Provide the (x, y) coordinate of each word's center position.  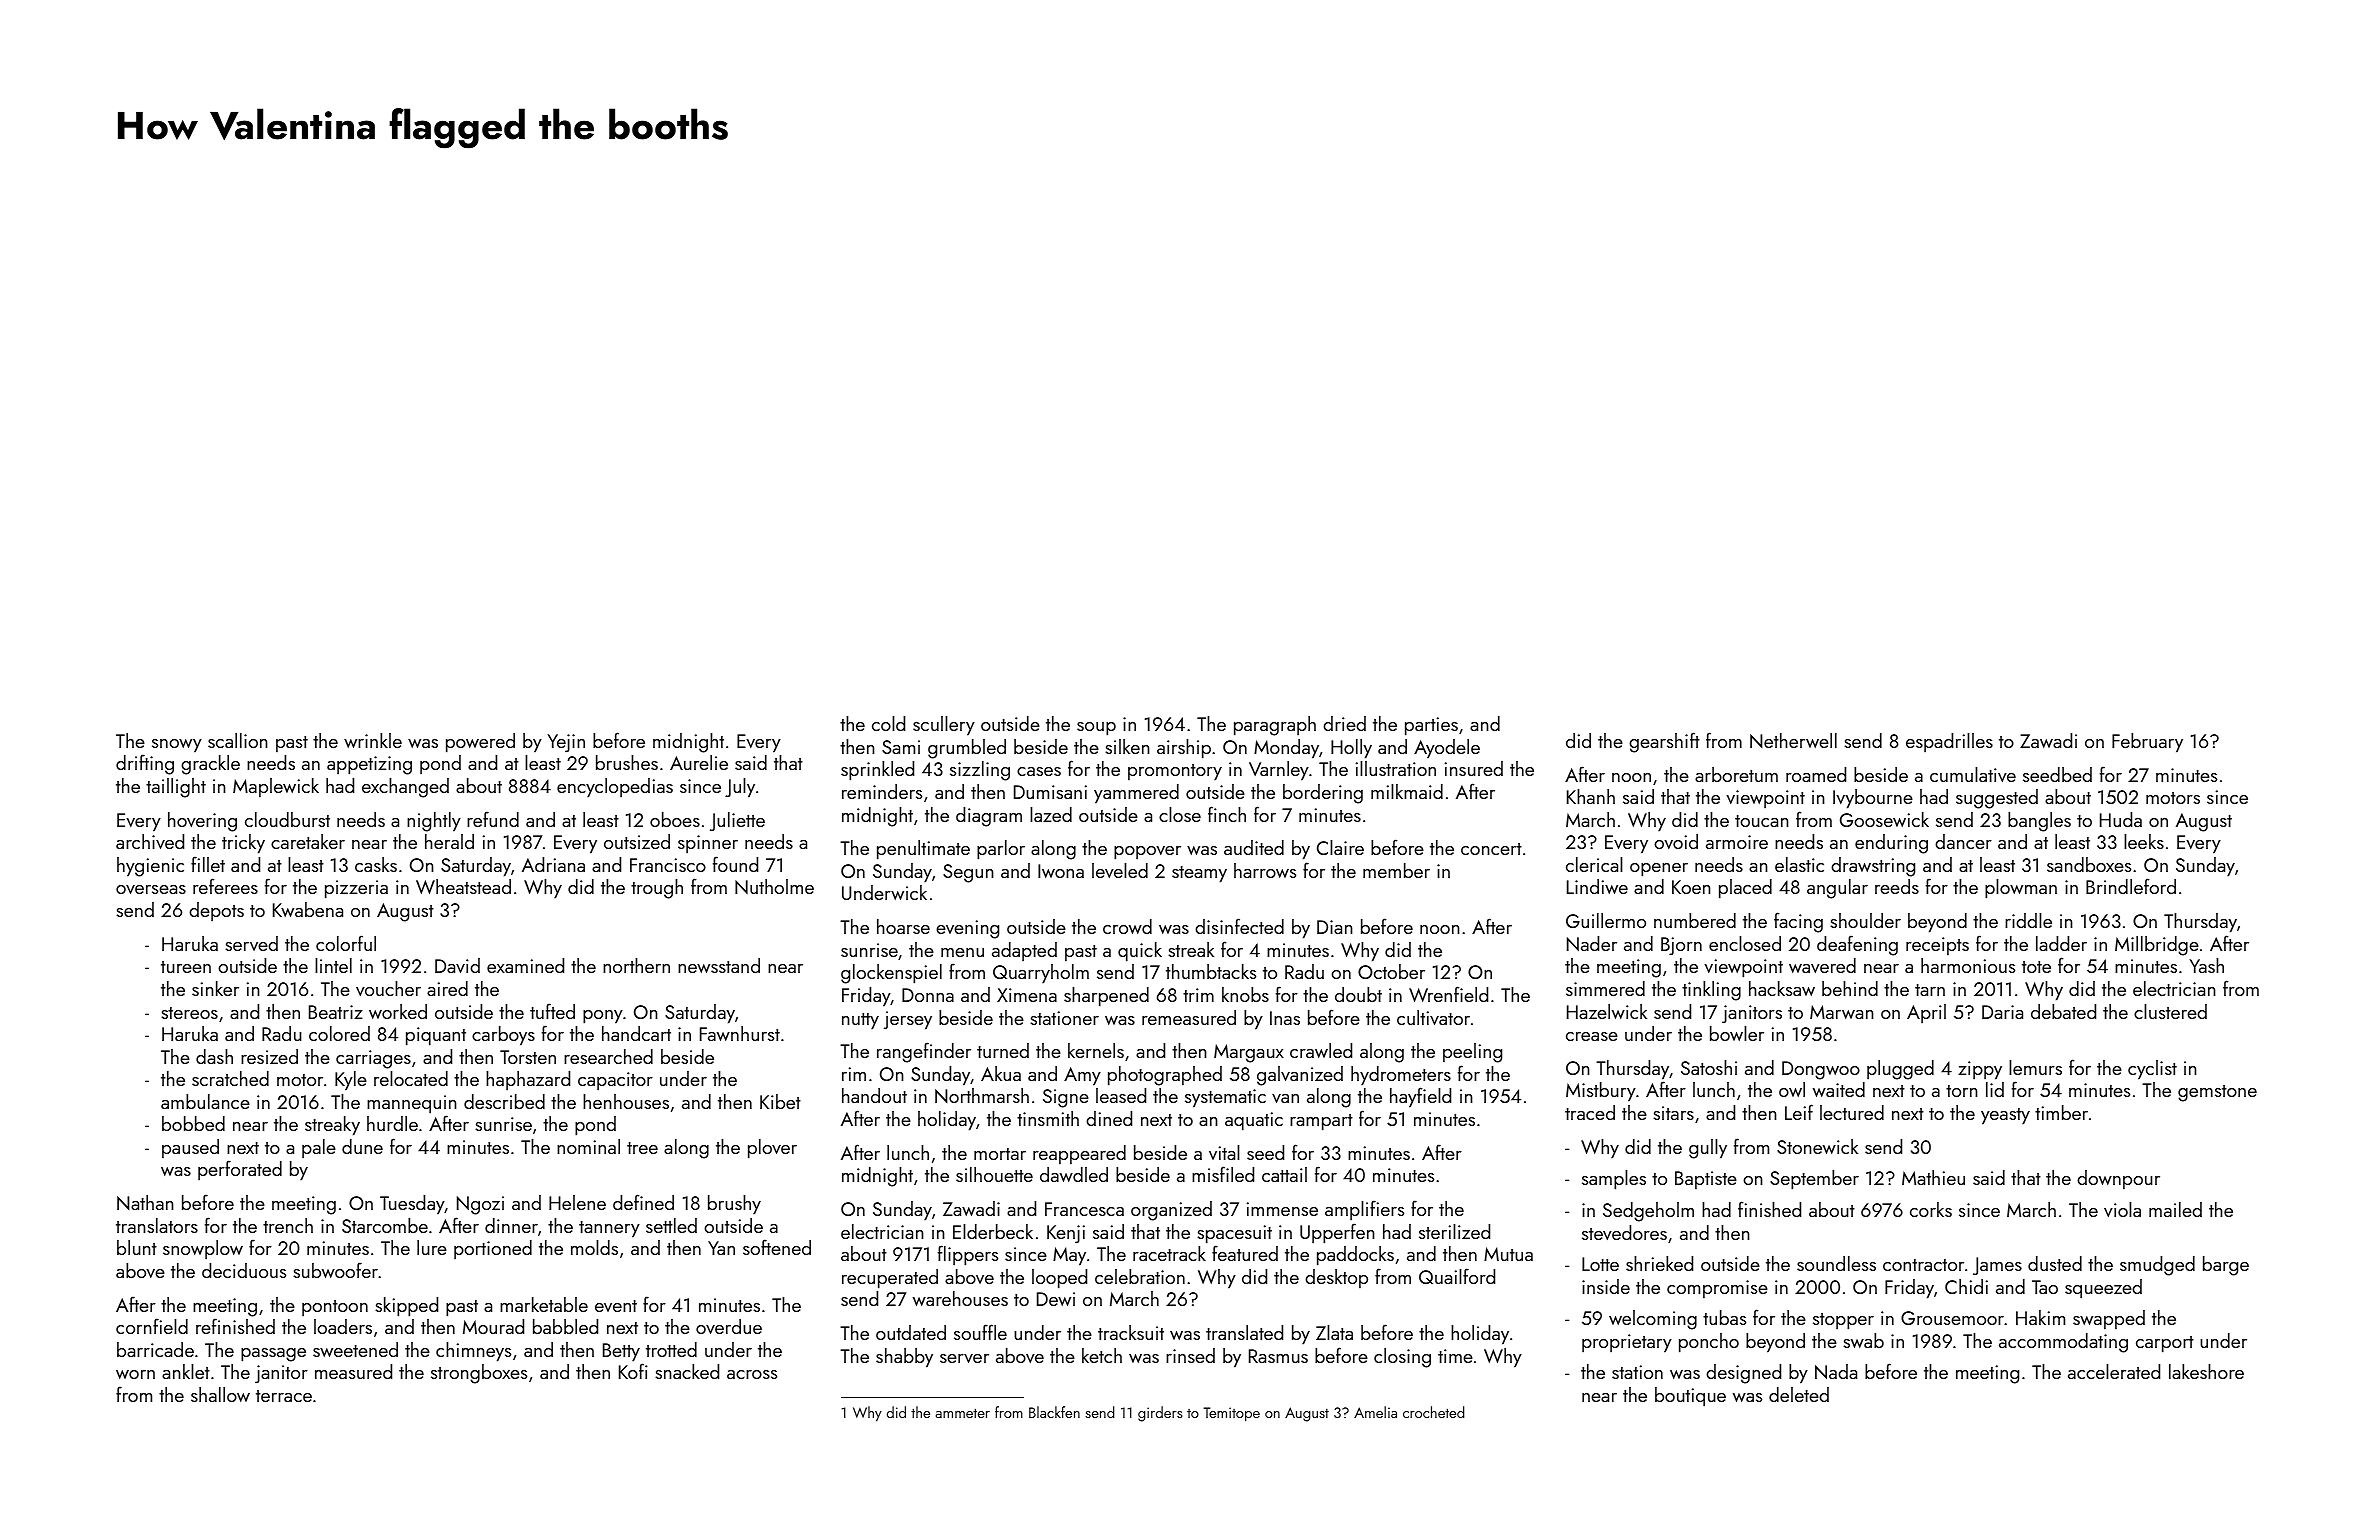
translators (157, 1225)
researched (608, 1056)
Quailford (1457, 1276)
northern (636, 965)
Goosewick (1884, 819)
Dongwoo (1821, 1070)
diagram (989, 817)
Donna (928, 995)
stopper (1843, 1321)
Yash (2206, 965)
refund (493, 819)
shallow (220, 1394)
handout (874, 1095)
